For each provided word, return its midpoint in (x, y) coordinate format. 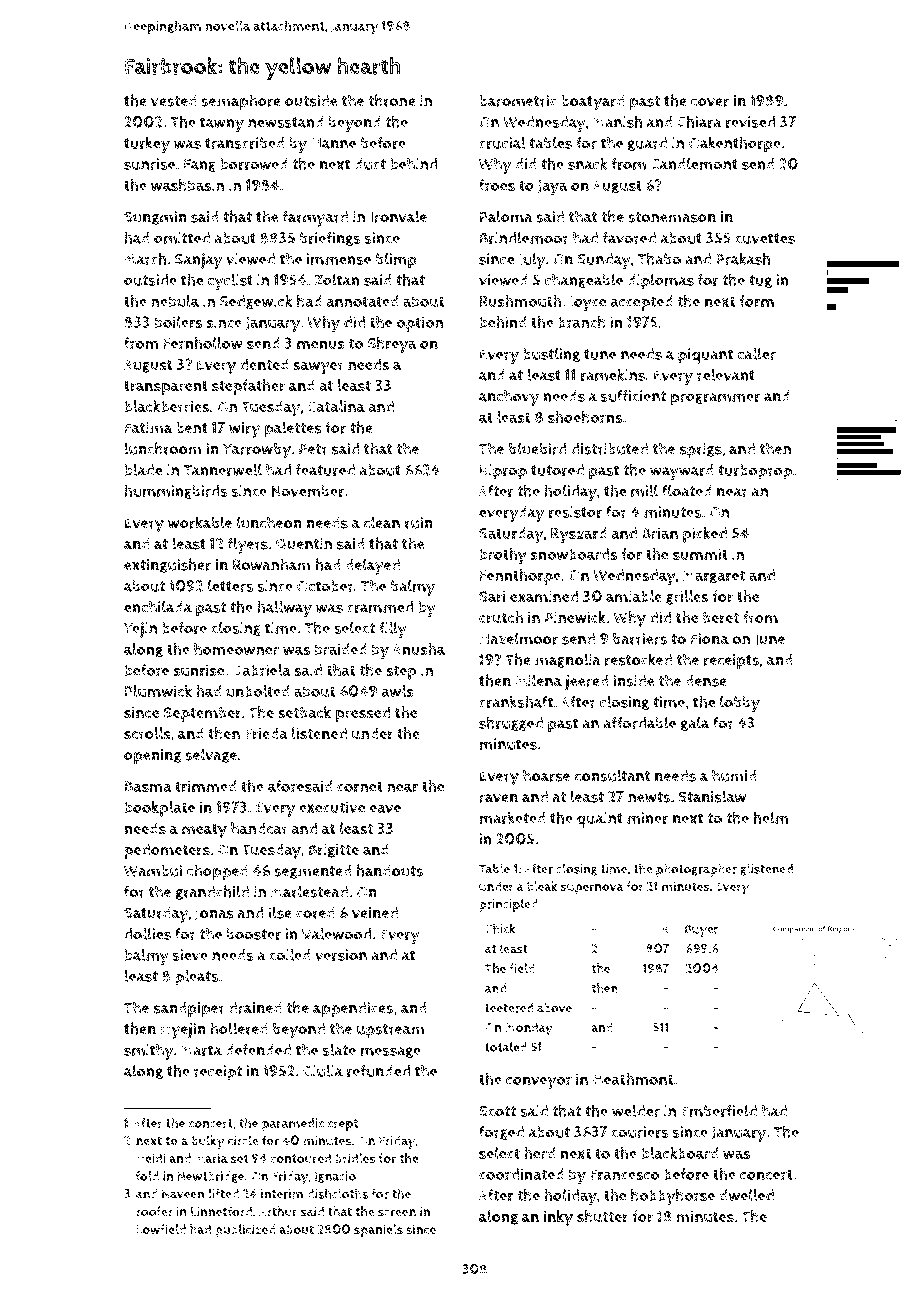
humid (734, 775)
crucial (502, 142)
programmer (715, 399)
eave (385, 808)
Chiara (699, 121)
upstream (391, 1031)
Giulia (323, 1070)
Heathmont (633, 1079)
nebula (175, 301)
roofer (154, 1211)
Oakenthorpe (735, 144)
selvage (211, 755)
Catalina (336, 406)
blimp (396, 261)
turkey (147, 144)
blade (143, 469)
